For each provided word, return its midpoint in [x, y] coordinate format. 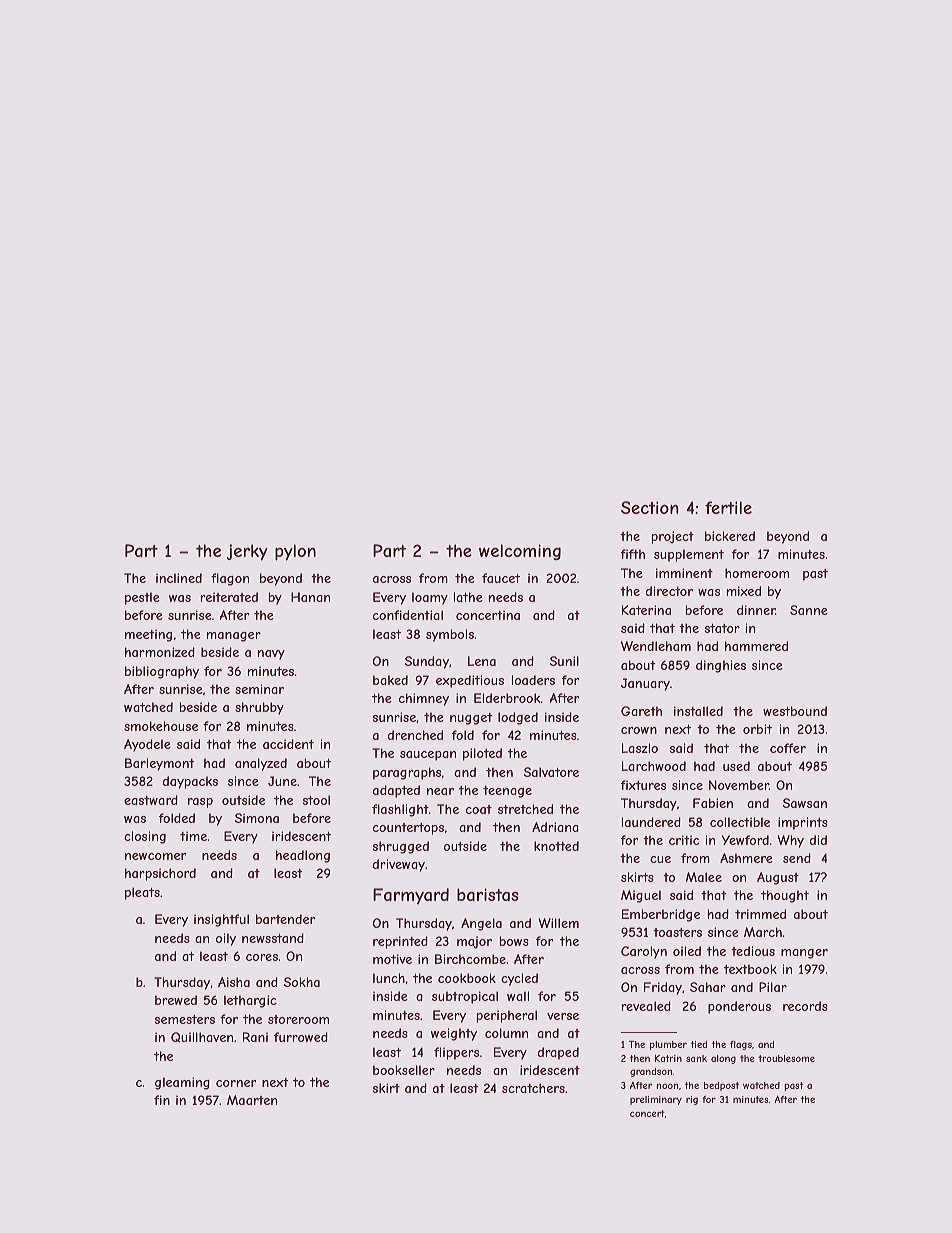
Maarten [252, 1100]
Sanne [809, 610]
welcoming [520, 552]
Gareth [641, 711]
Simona [257, 818]
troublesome [786, 1058]
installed [698, 711]
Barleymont [160, 764]
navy [271, 655]
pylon [295, 552]
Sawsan [805, 803]
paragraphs [407, 773]
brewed [176, 1000]
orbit [757, 729]
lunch [389, 978]
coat [479, 809]
